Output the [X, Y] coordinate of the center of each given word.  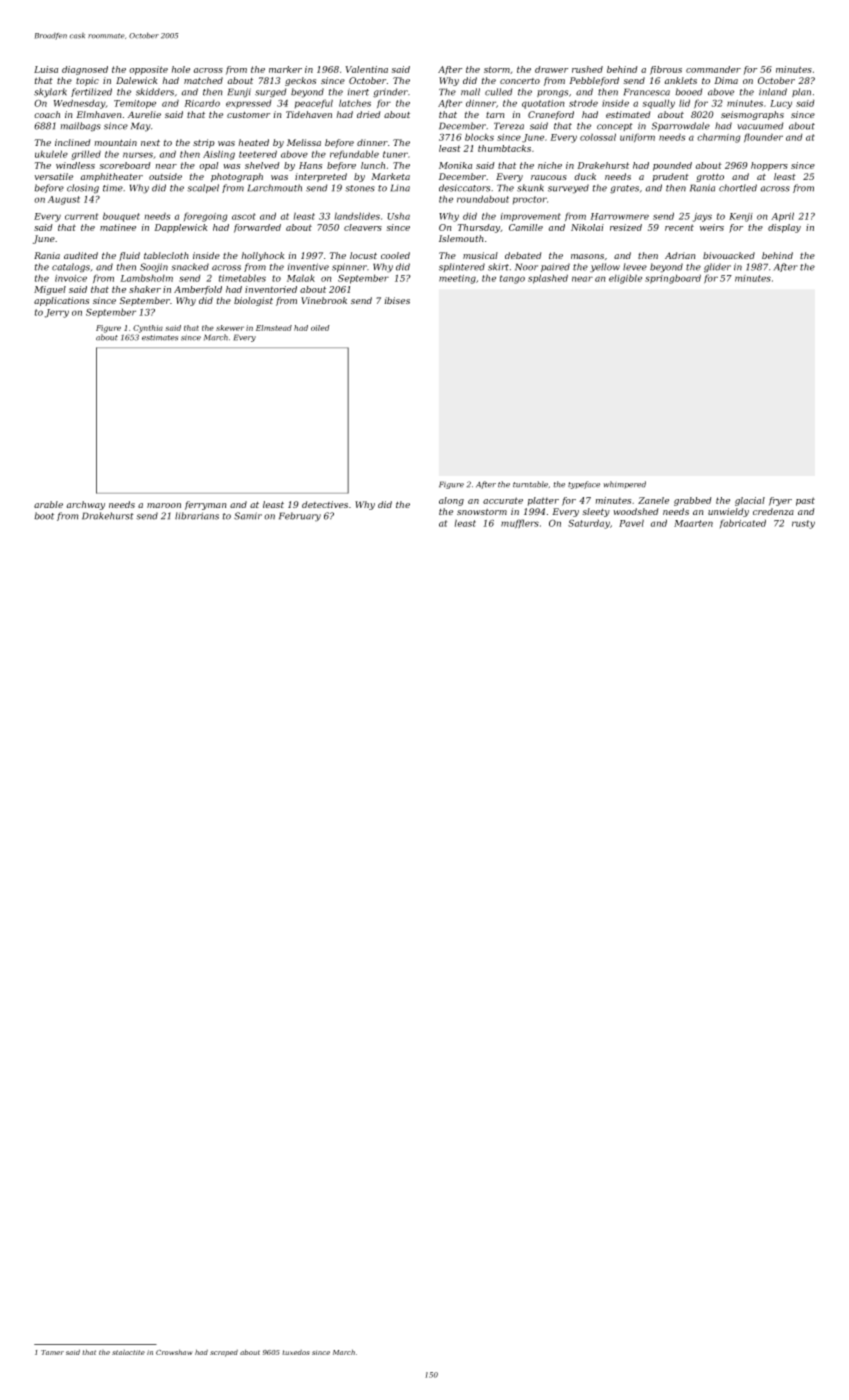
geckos [300, 81]
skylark [50, 93]
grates [624, 189]
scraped [224, 1353]
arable [48, 504]
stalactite [128, 1352]
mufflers [520, 524]
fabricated [743, 523]
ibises [397, 300]
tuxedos [296, 1352]
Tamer [52, 1352]
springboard [673, 279]
